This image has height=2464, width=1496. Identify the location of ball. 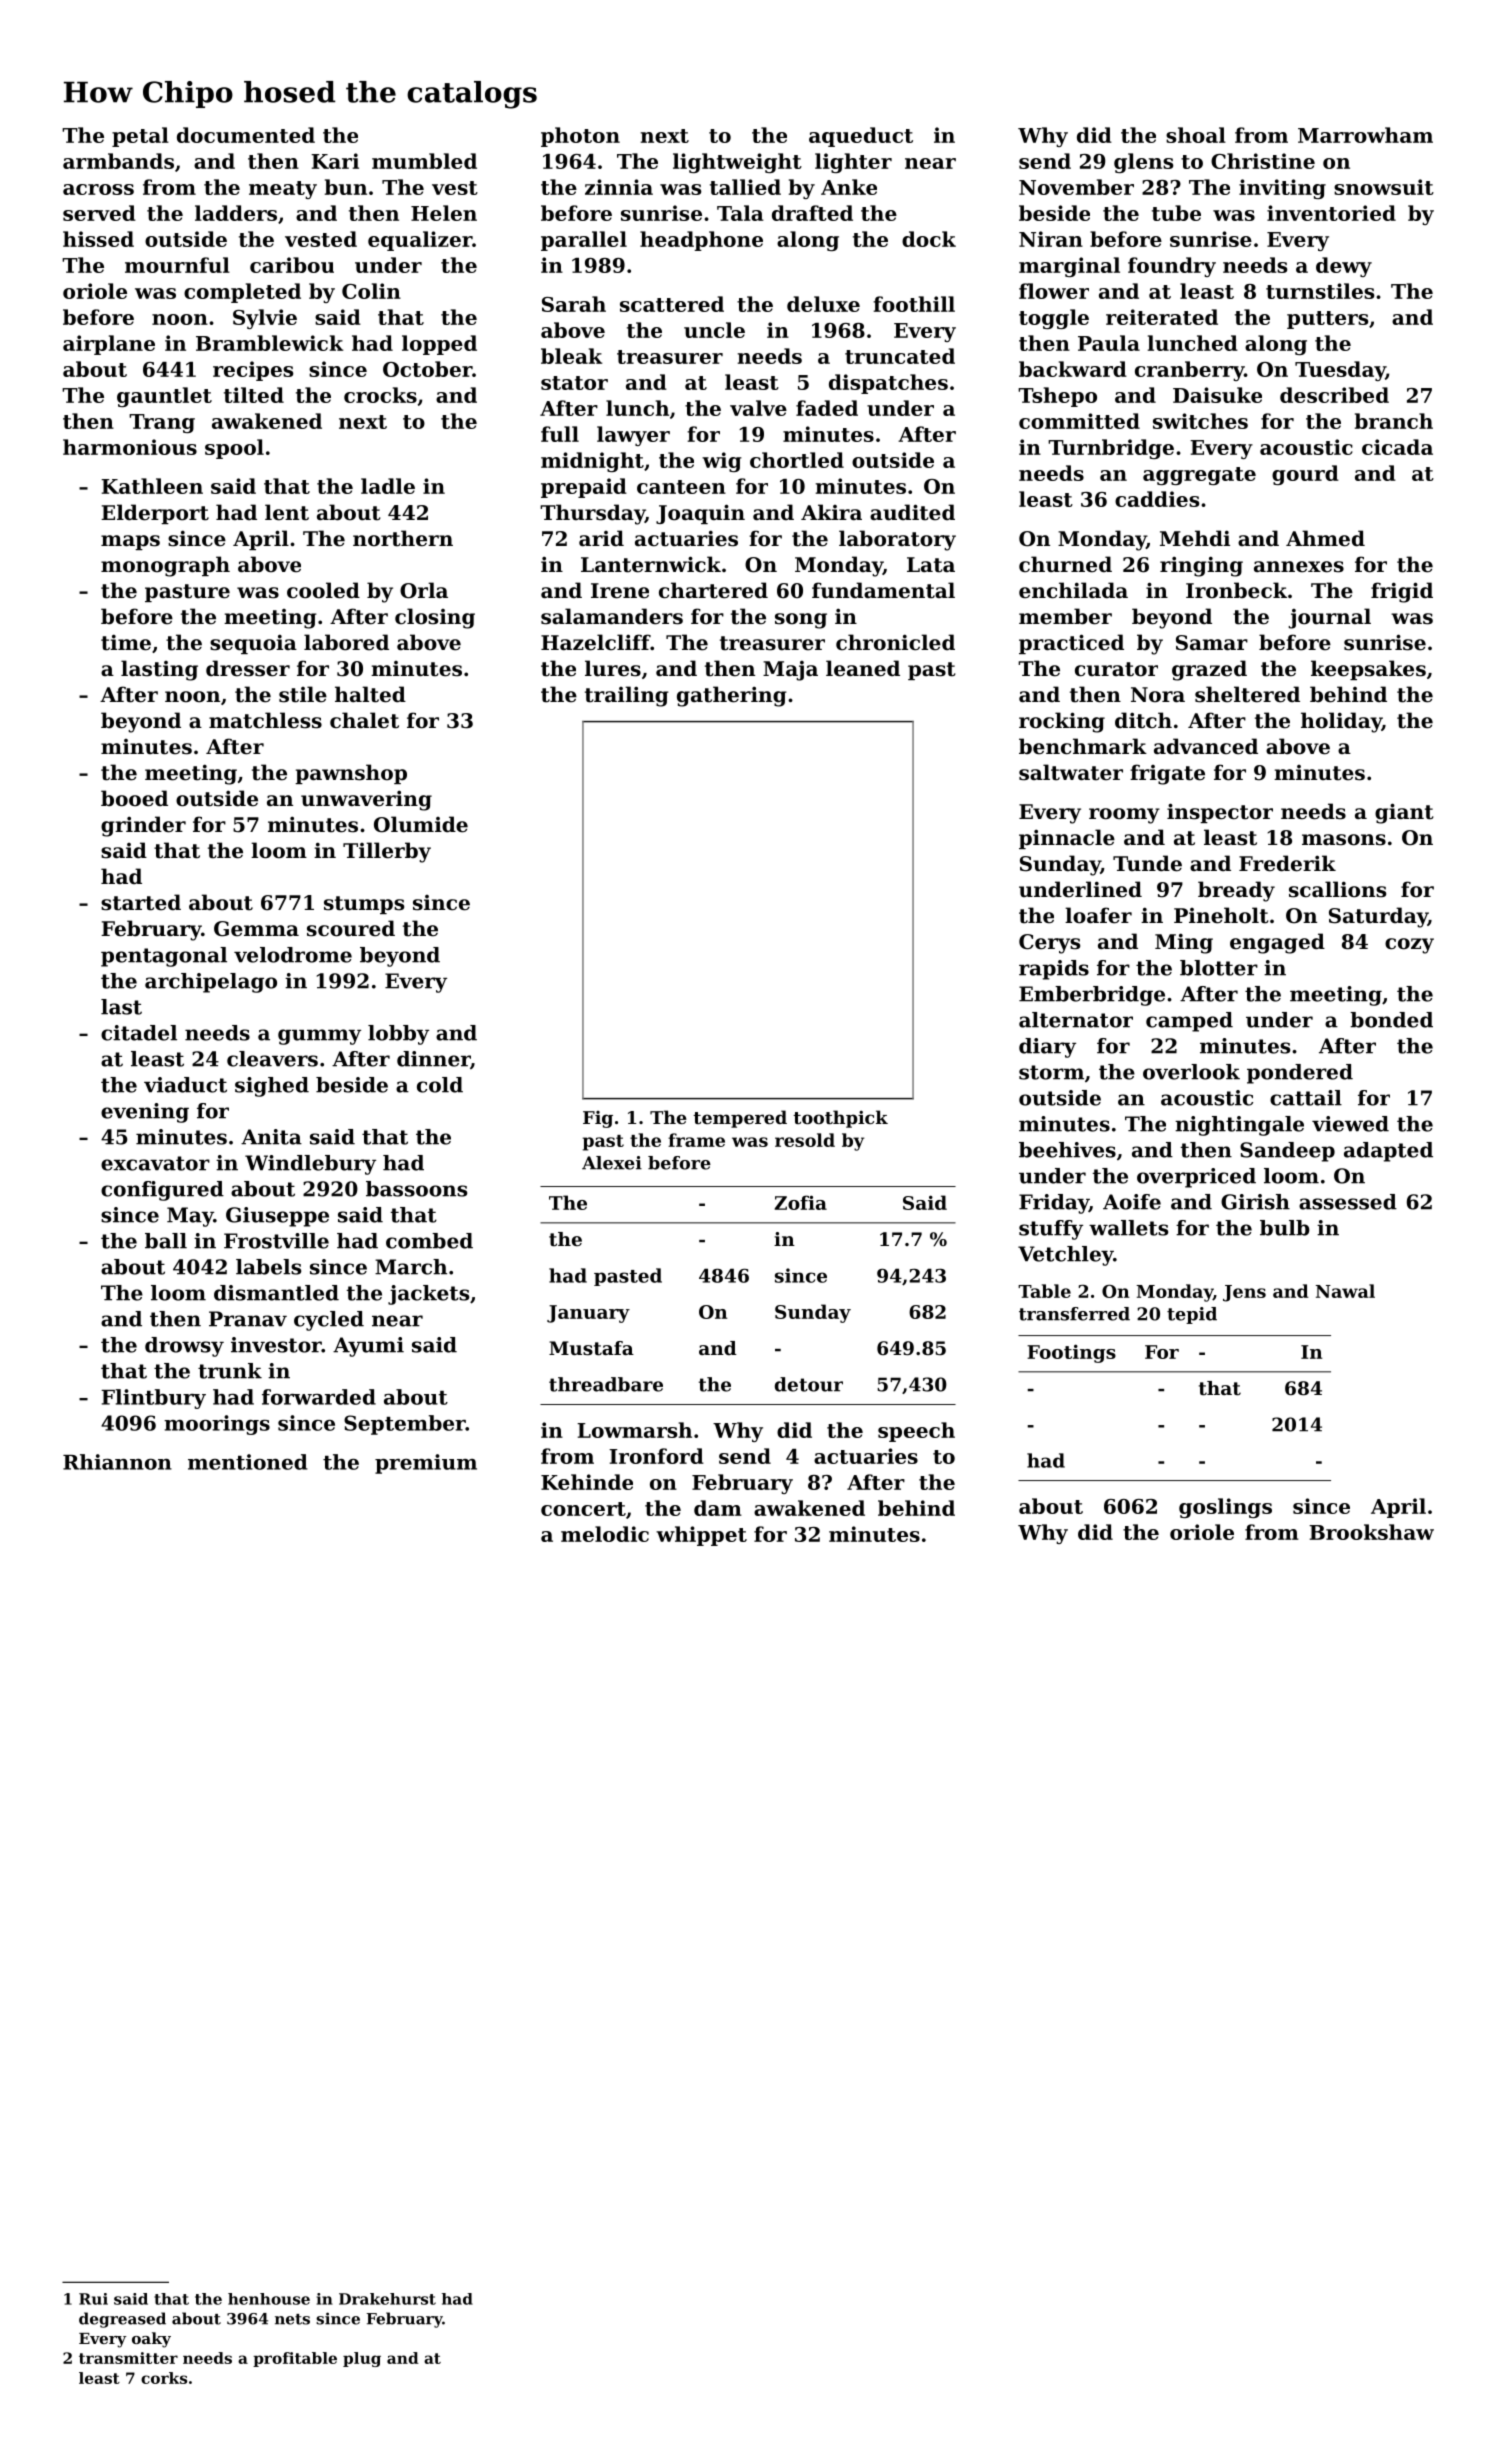
(166, 1241).
